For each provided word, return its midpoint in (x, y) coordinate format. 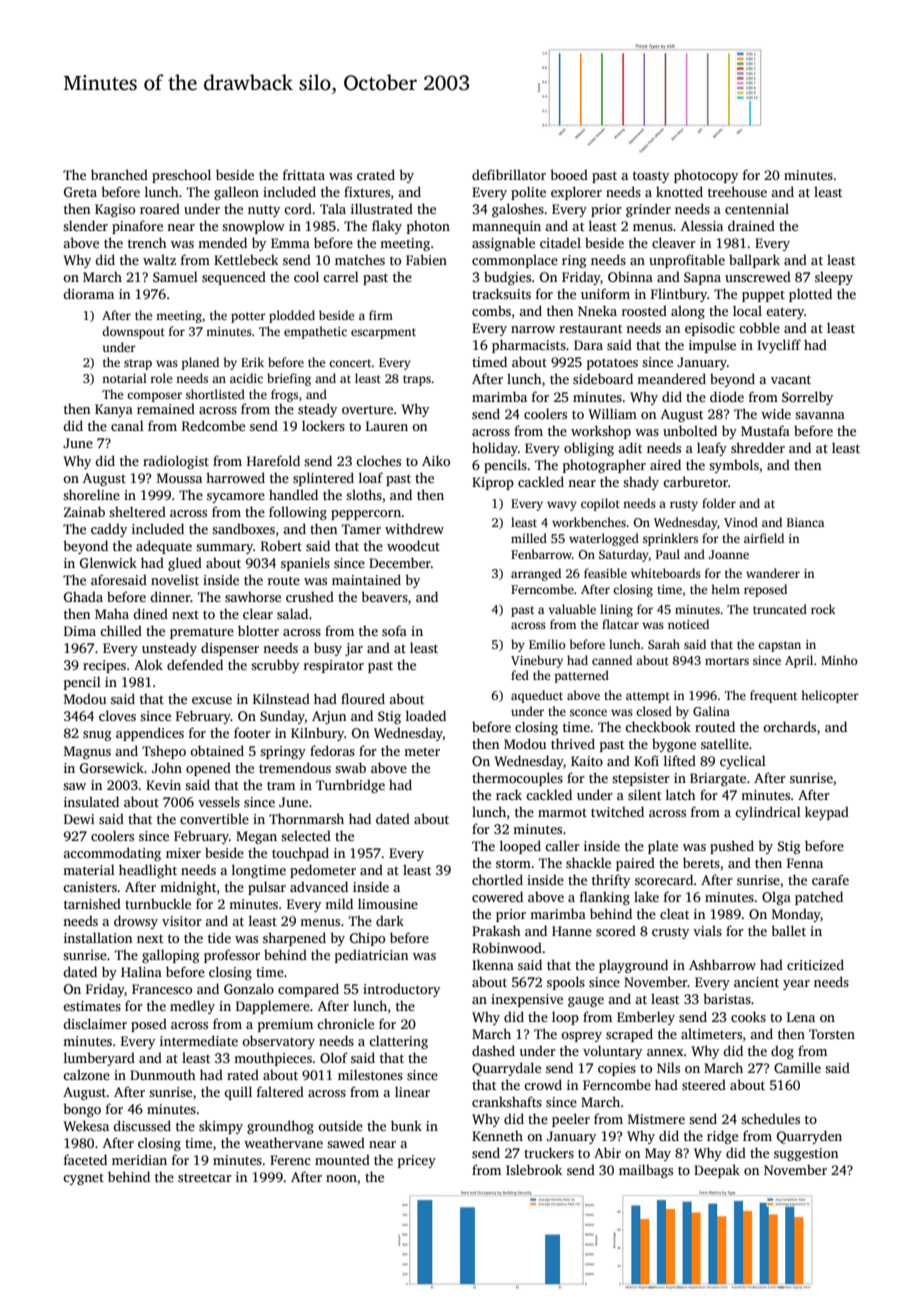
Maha (112, 614)
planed (200, 363)
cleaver (674, 242)
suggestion (806, 1154)
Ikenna (493, 964)
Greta (80, 192)
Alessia (702, 225)
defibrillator (509, 174)
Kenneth (497, 1136)
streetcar (205, 1177)
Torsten (832, 1034)
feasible (605, 573)
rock (823, 609)
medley (192, 1007)
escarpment (383, 333)
